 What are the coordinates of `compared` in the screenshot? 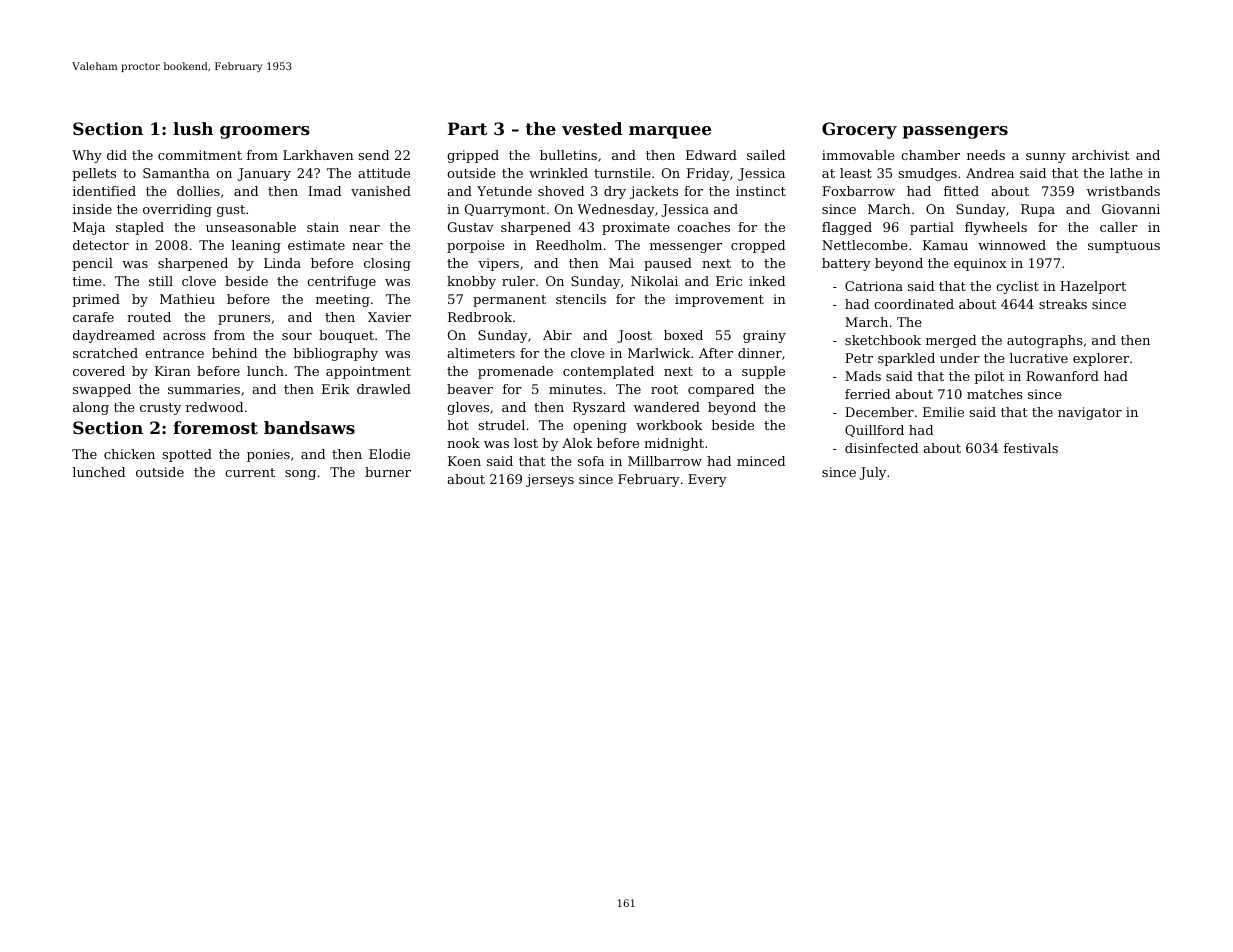 It's located at (721, 390).
